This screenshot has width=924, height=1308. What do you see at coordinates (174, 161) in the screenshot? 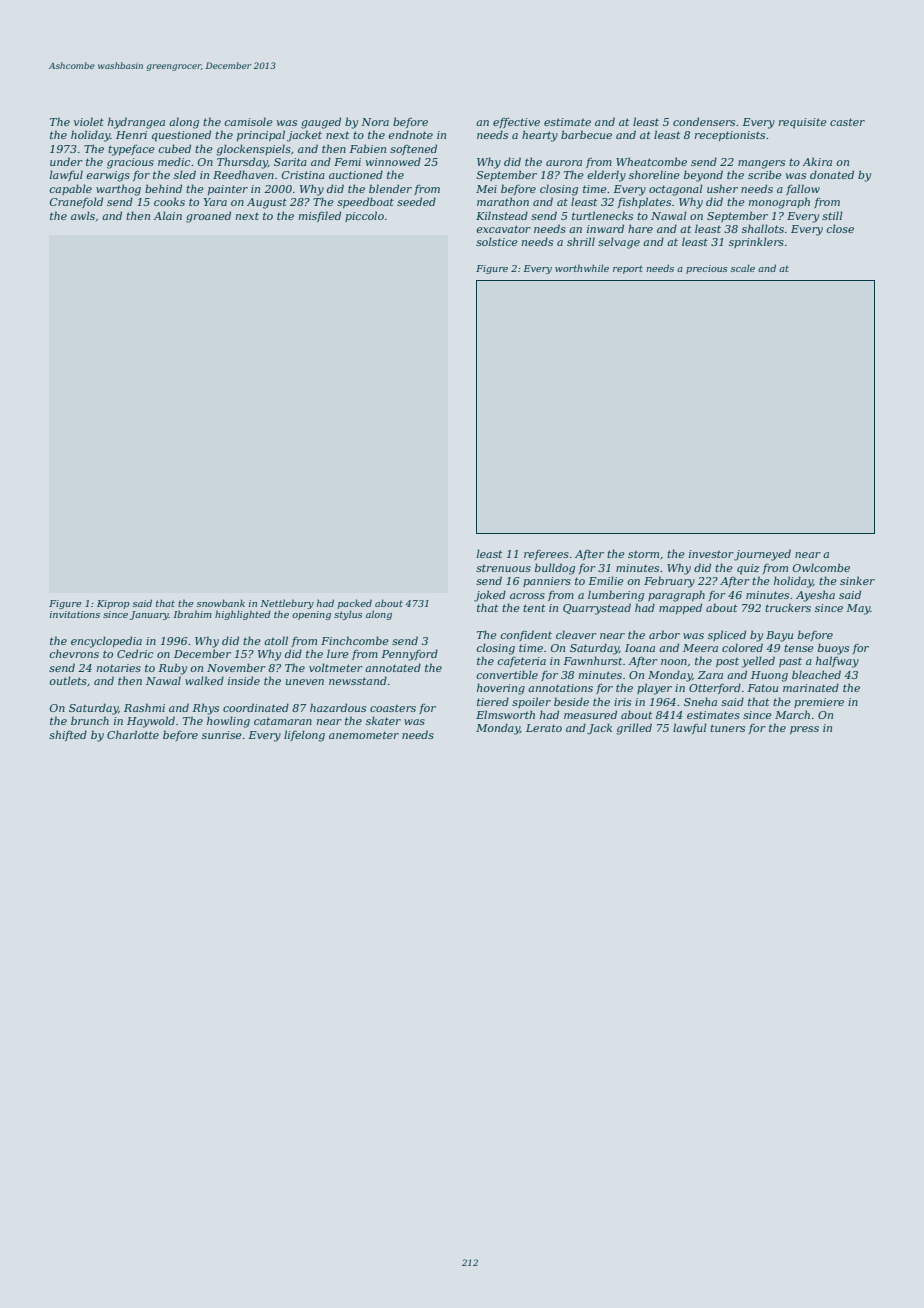
I see `medic` at bounding box center [174, 161].
